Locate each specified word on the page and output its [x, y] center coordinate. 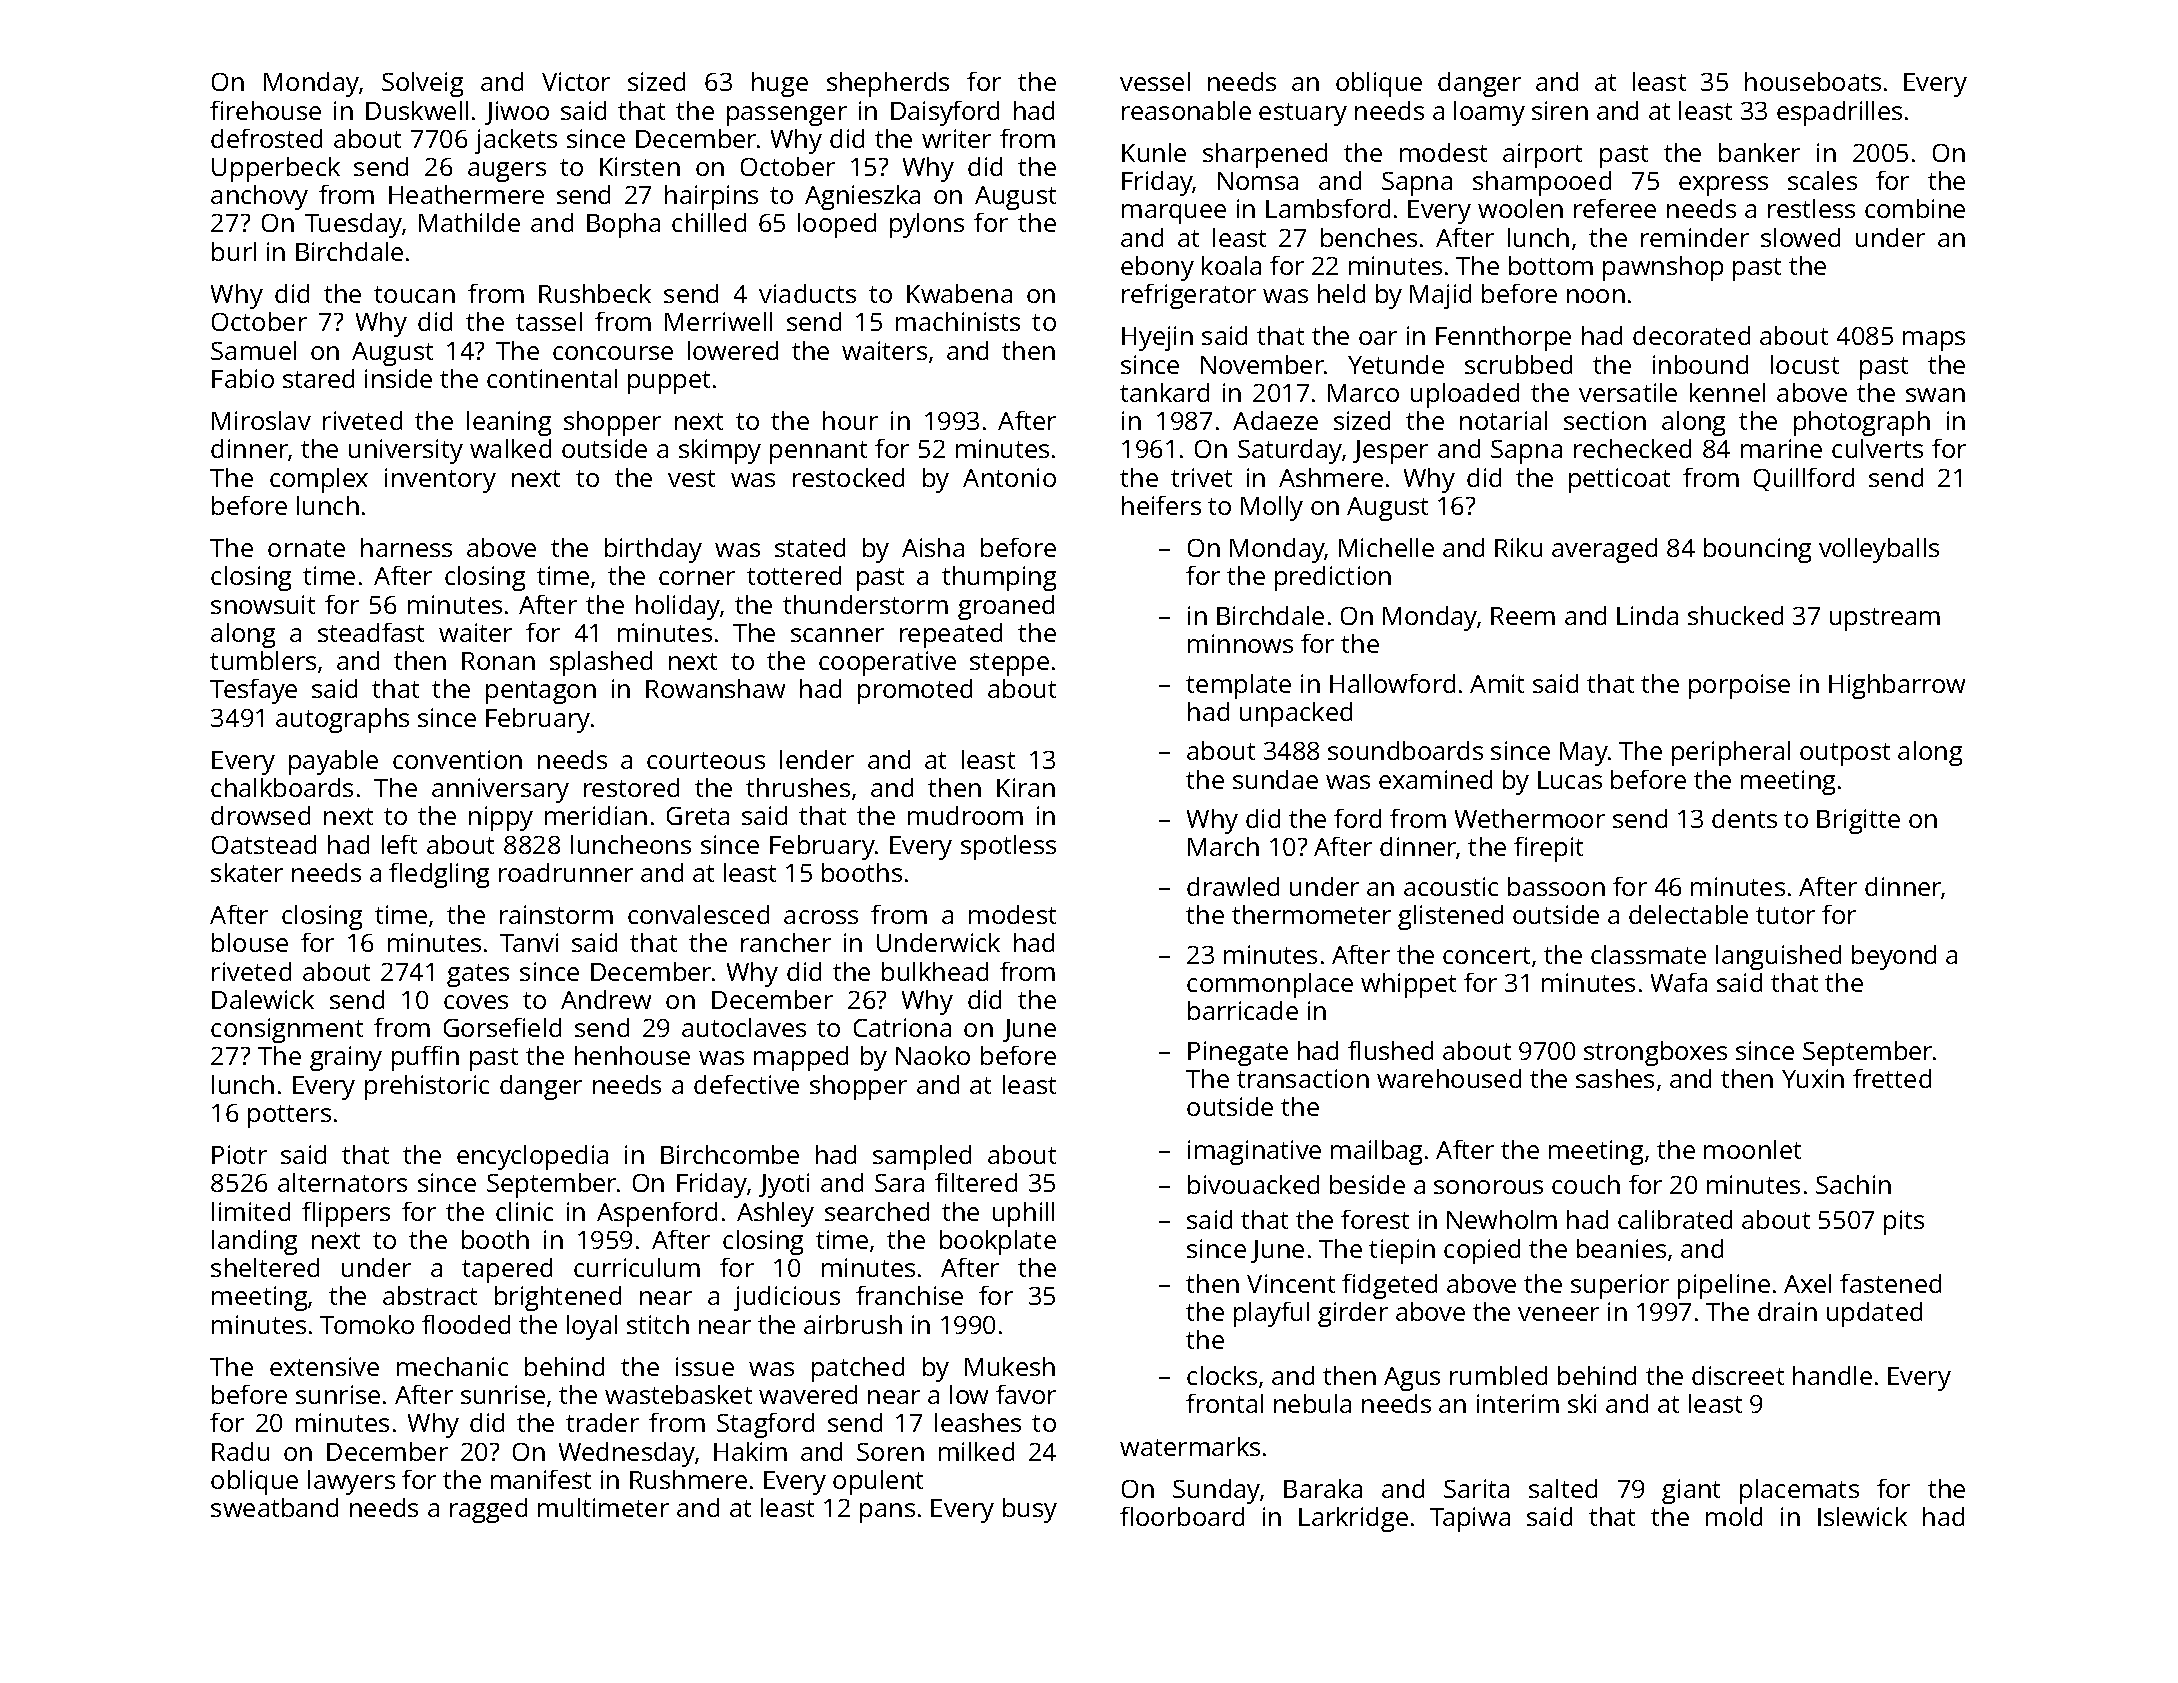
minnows [1240, 643]
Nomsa [1258, 181]
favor [1026, 1394]
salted [1563, 1488]
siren [1560, 110]
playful [1271, 1314]
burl [234, 251]
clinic [524, 1211]
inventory [440, 480]
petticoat [1619, 480]
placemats [1799, 1491]
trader [602, 1422]
